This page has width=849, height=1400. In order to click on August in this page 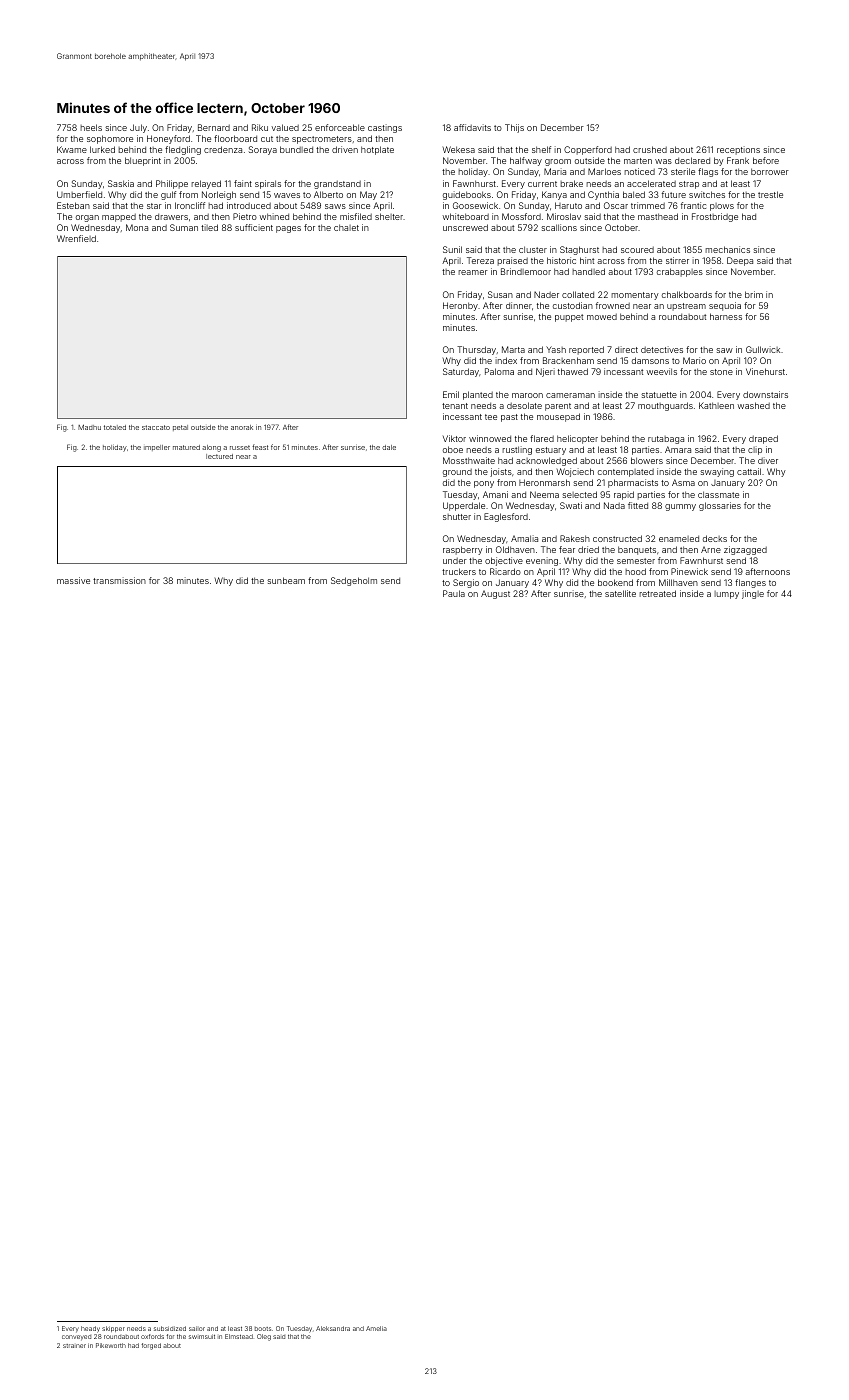, I will do `click(495, 594)`.
